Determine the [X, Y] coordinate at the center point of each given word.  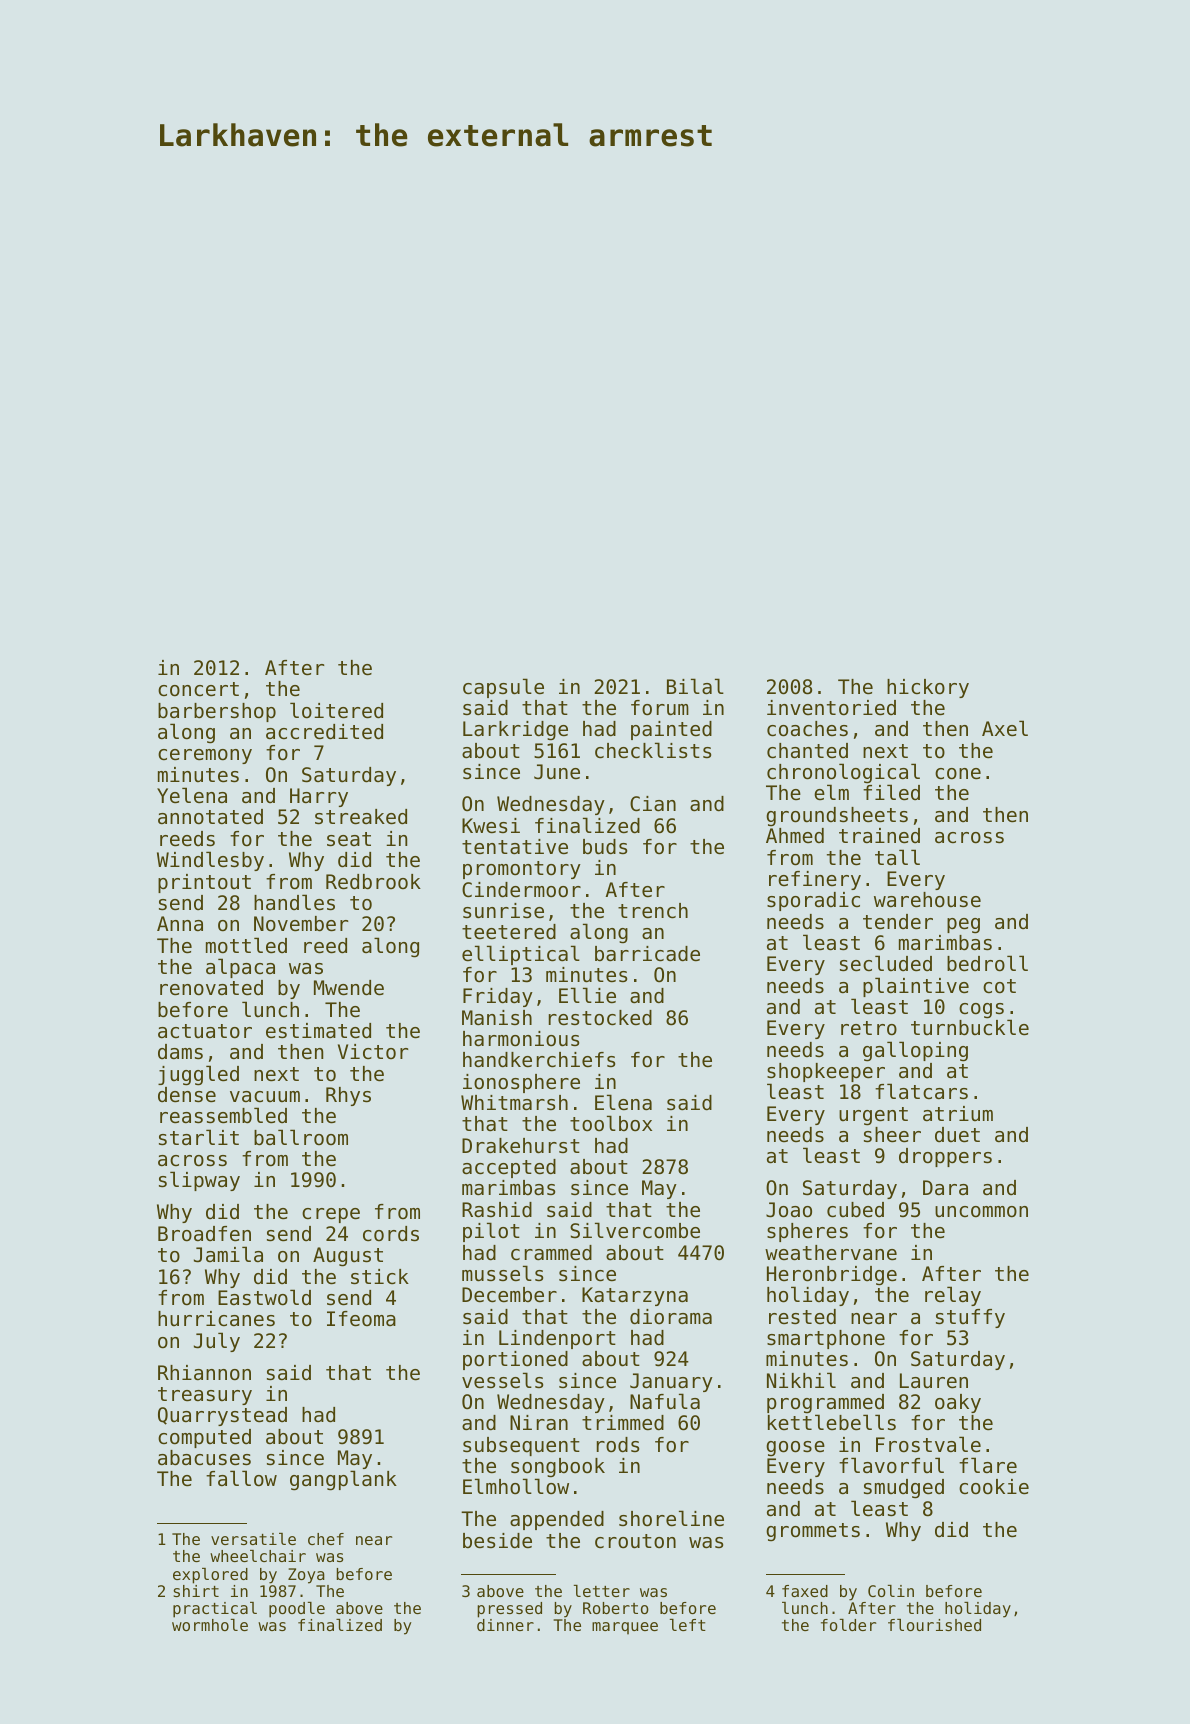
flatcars [921, 1091]
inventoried [831, 708]
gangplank [343, 1481]
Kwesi [491, 826]
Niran [539, 1423]
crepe [331, 1215]
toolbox [611, 1123]
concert [198, 689]
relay [953, 1296]
